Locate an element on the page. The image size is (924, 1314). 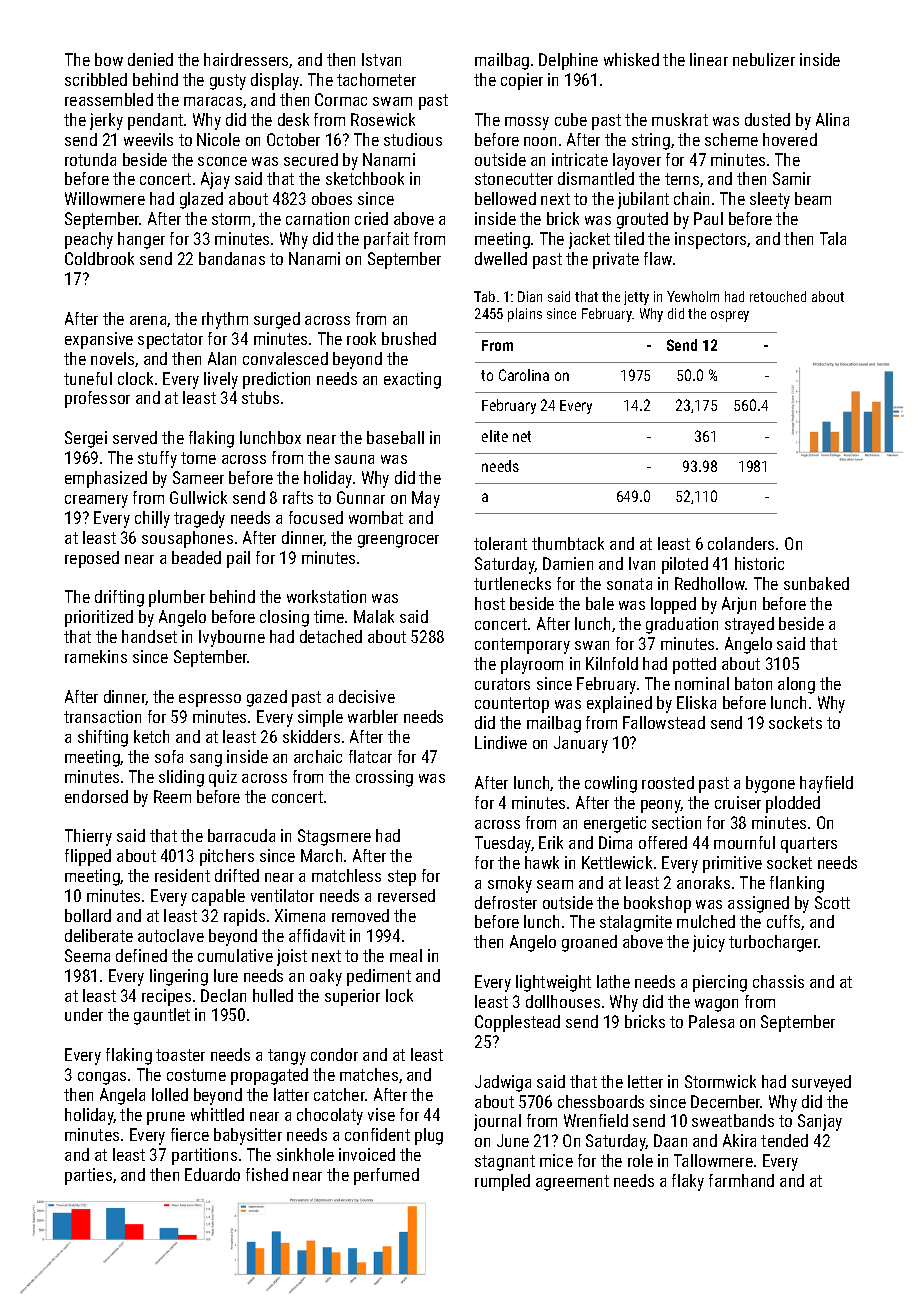
sconce is located at coordinates (222, 161).
